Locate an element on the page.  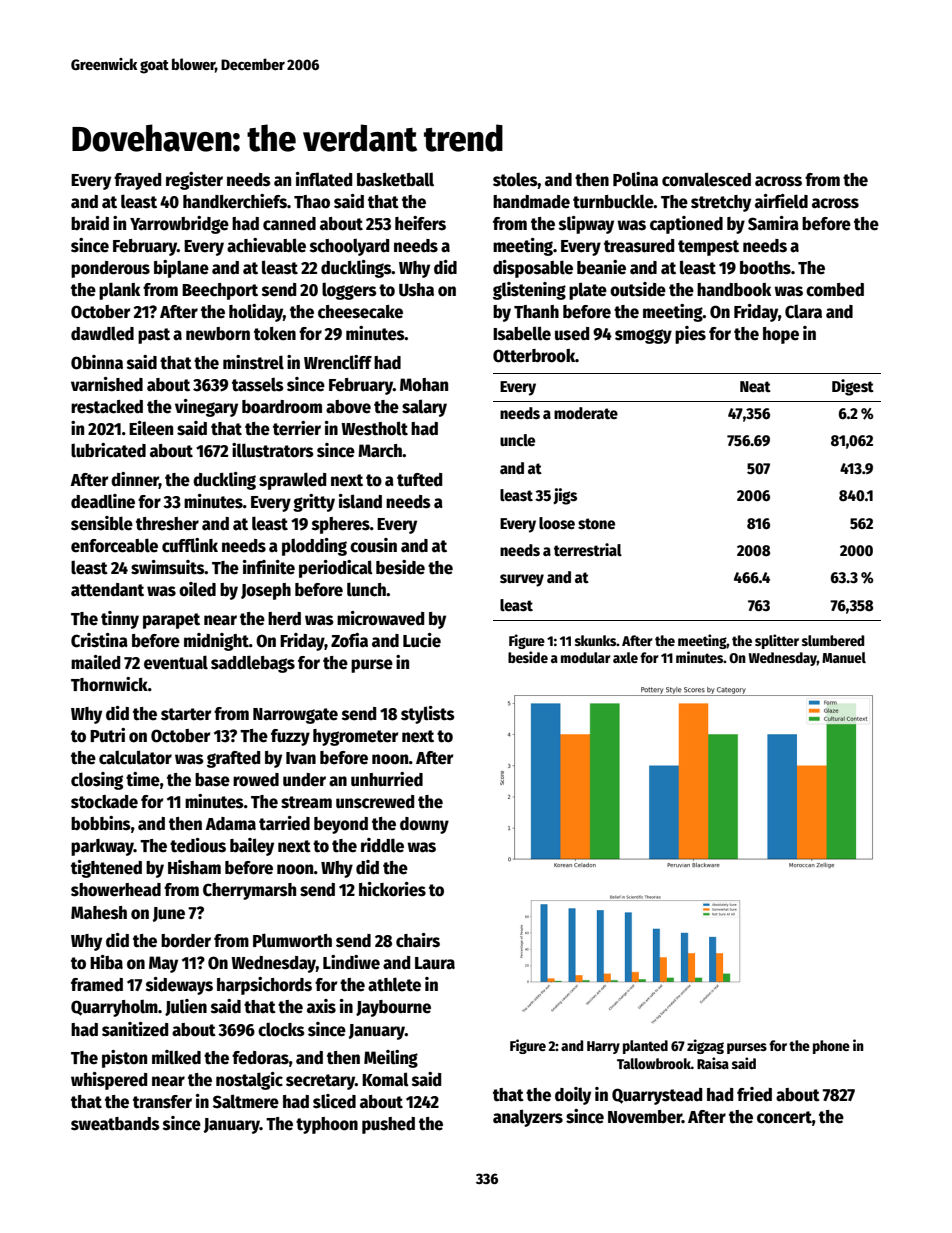
bobbins is located at coordinates (101, 823).
